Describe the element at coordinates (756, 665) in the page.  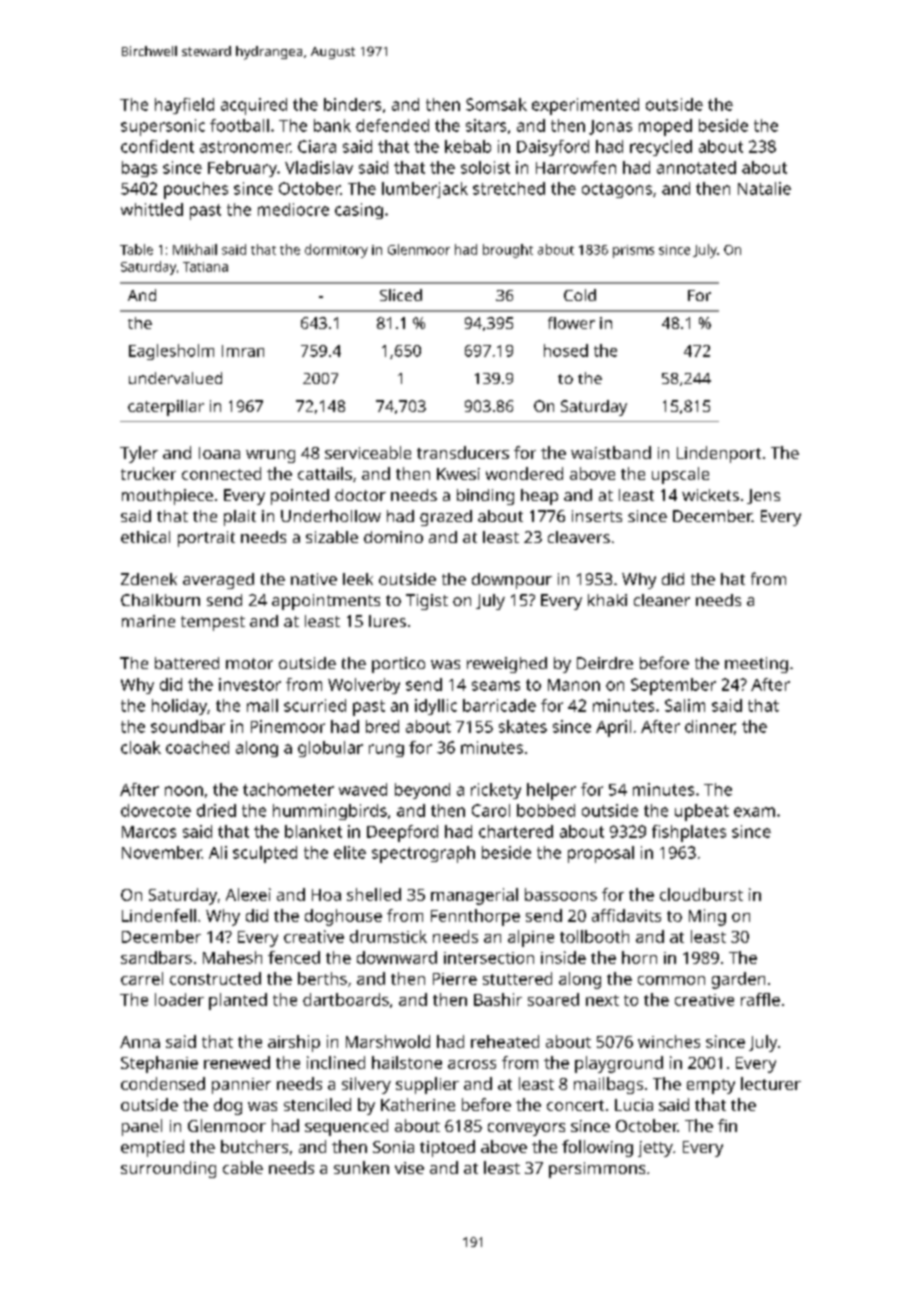
I see `meeting` at that location.
